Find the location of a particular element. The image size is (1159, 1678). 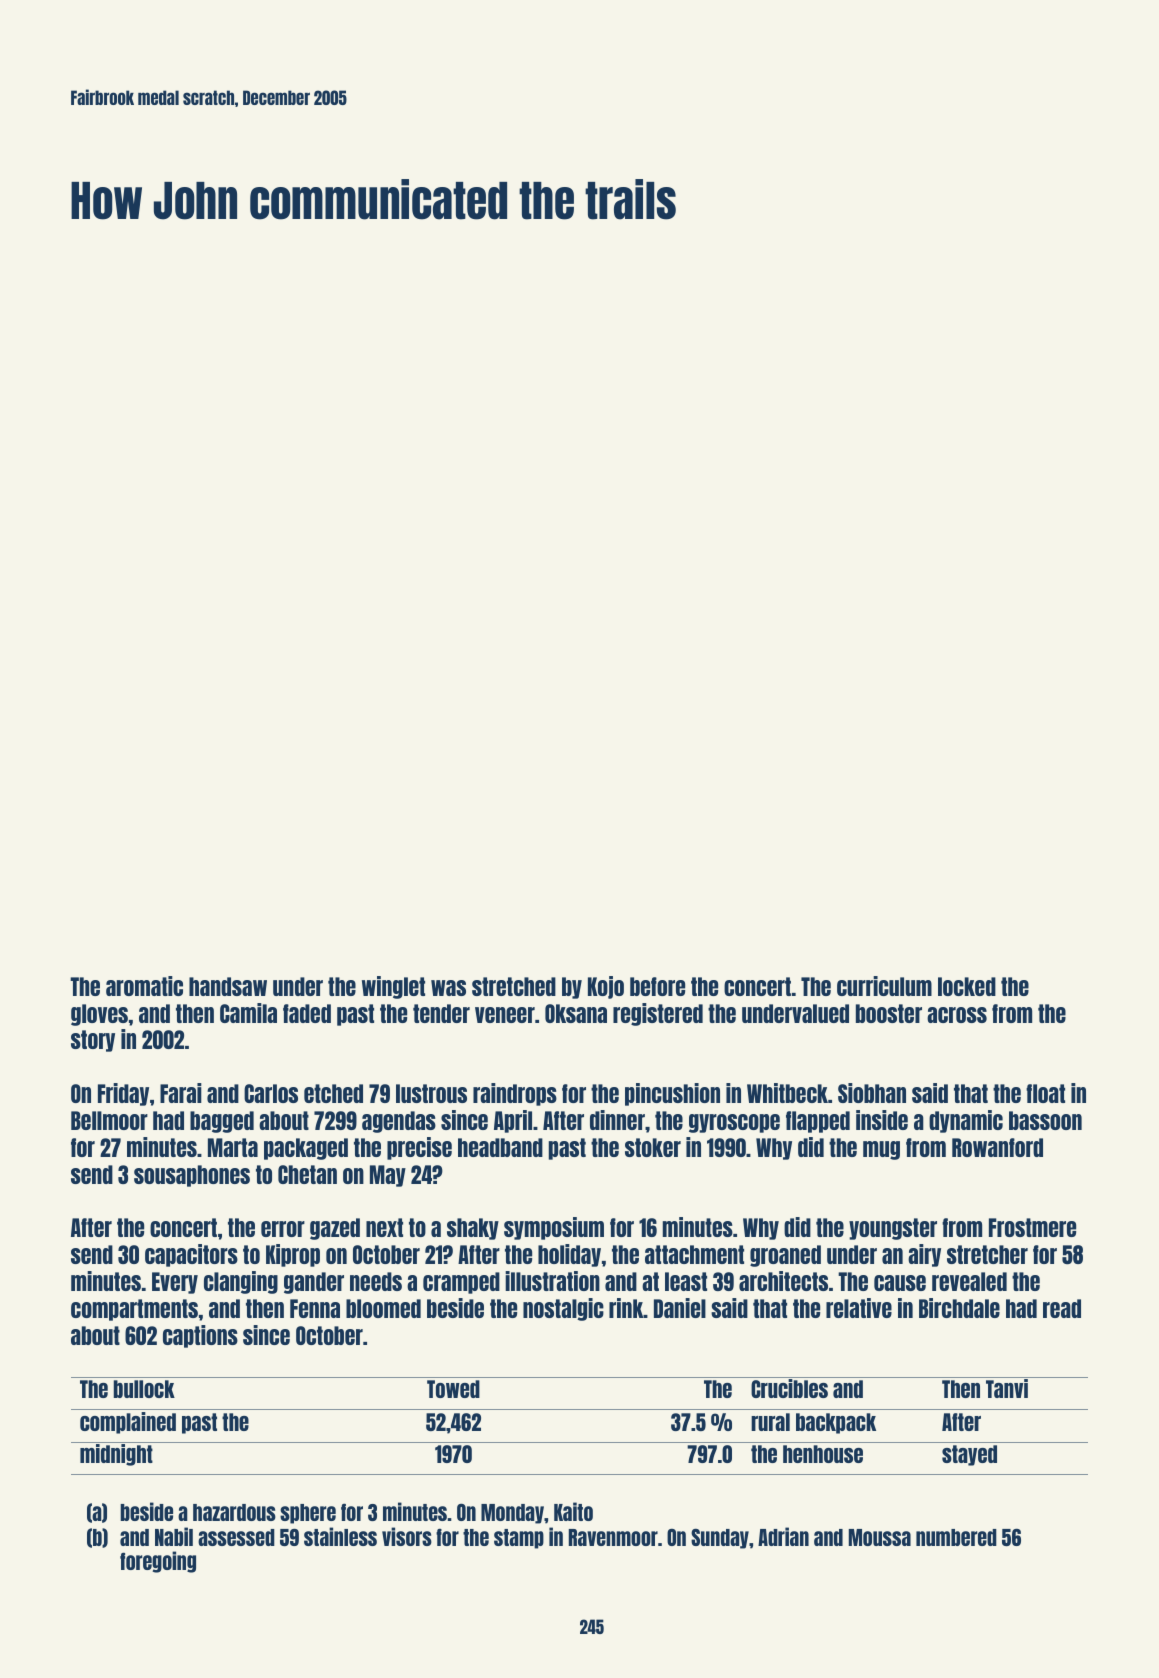

bassoon is located at coordinates (1045, 1120).
